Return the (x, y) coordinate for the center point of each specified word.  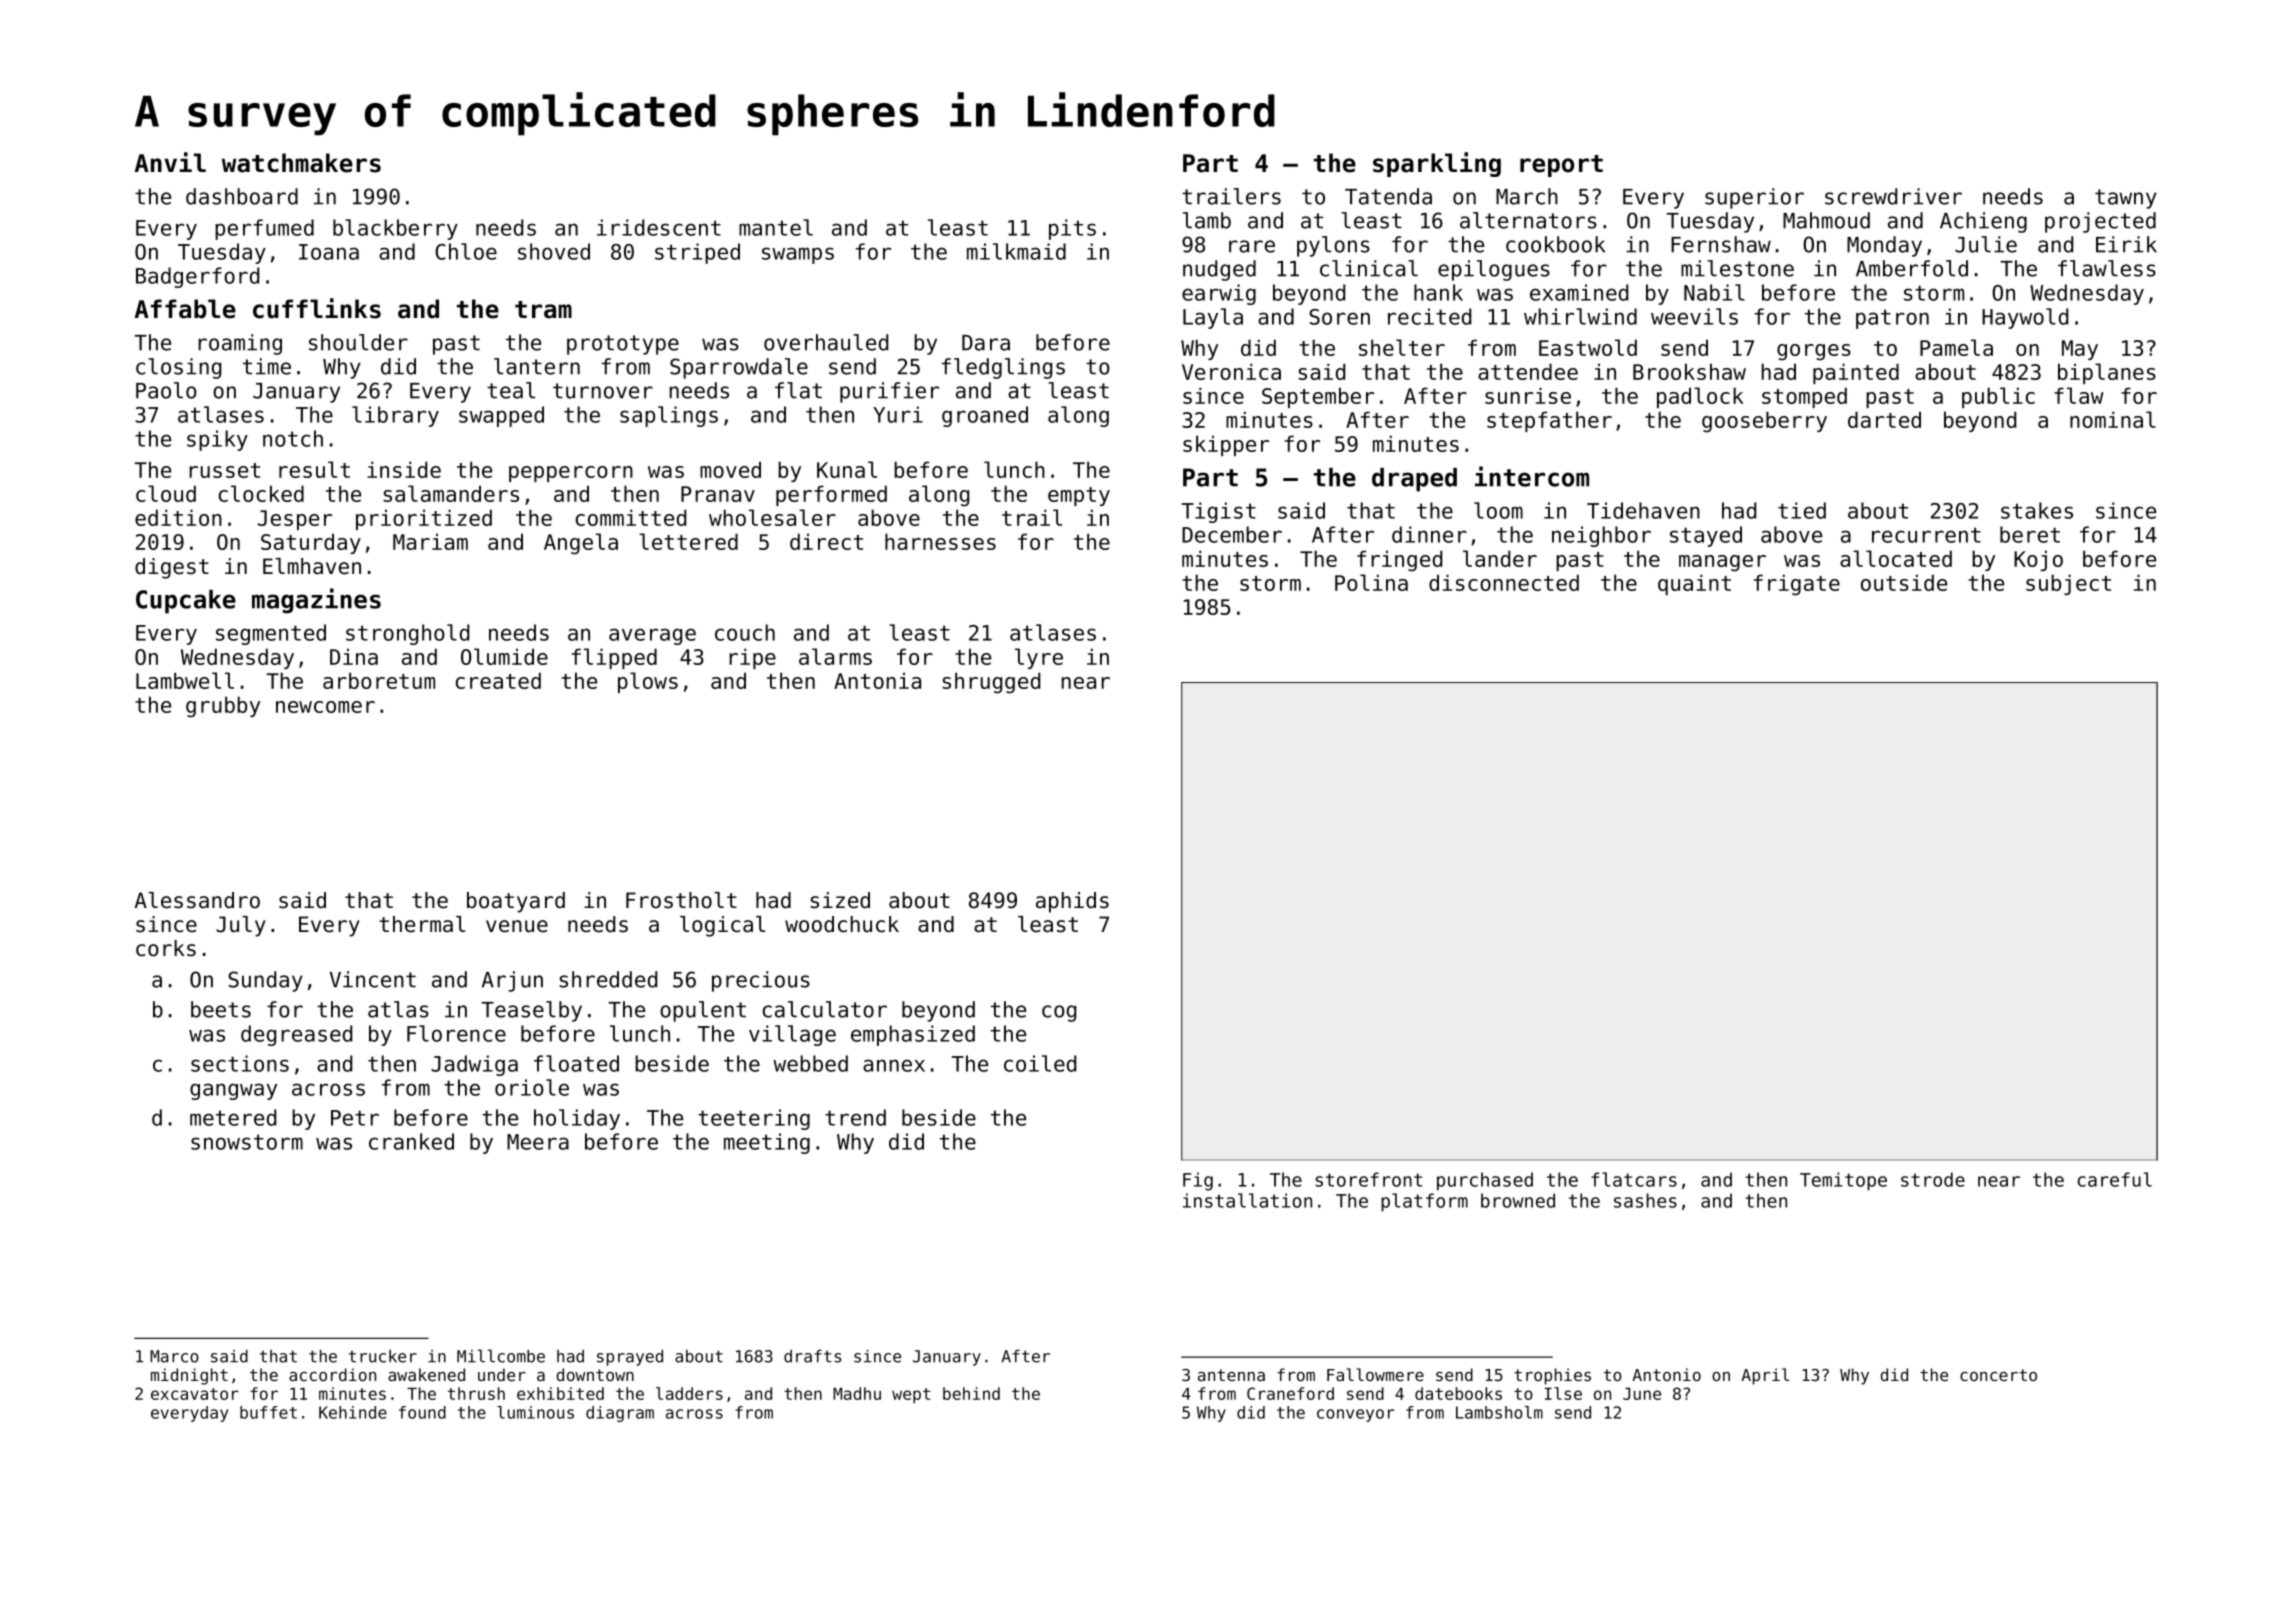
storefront (1368, 1179)
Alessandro (197, 900)
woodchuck (842, 924)
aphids (1072, 902)
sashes (1645, 1200)
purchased (1485, 1181)
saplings (669, 416)
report (1561, 166)
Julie (1986, 244)
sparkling (1437, 164)
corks (166, 948)
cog (1059, 1013)
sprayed (630, 1358)
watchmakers (301, 163)
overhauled (826, 342)
